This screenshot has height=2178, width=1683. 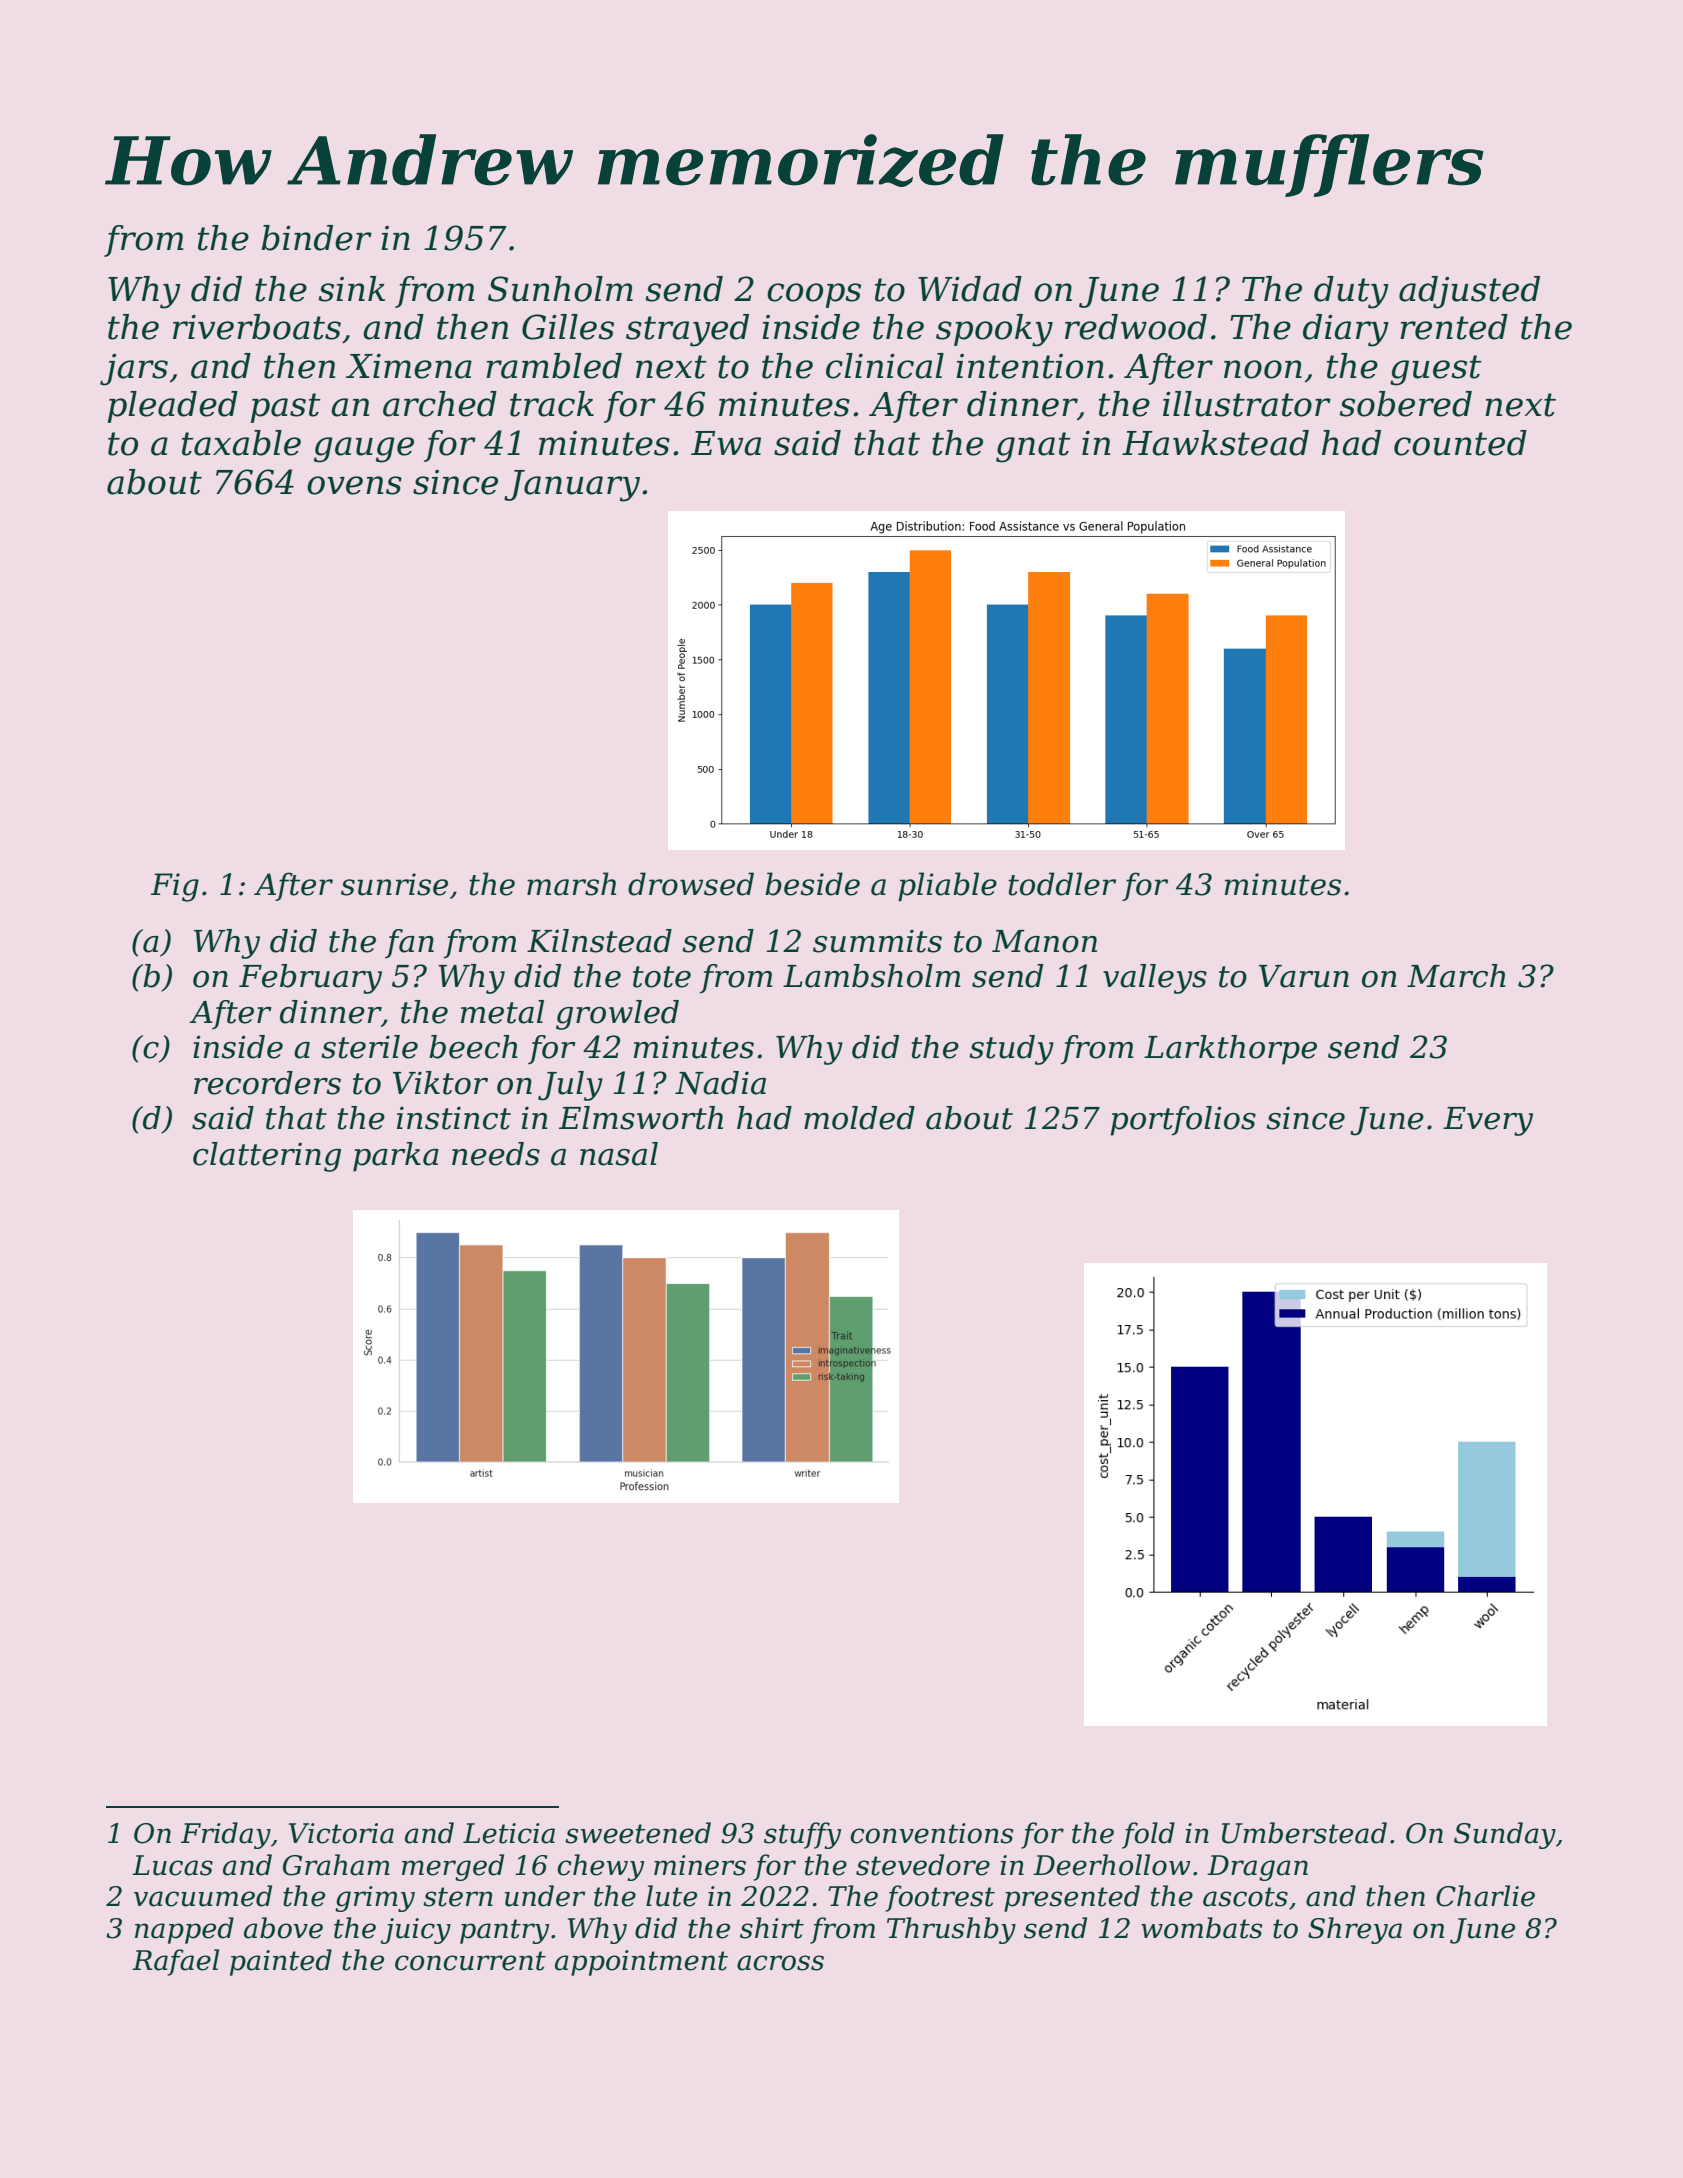 I want to click on coops, so click(x=814, y=295).
